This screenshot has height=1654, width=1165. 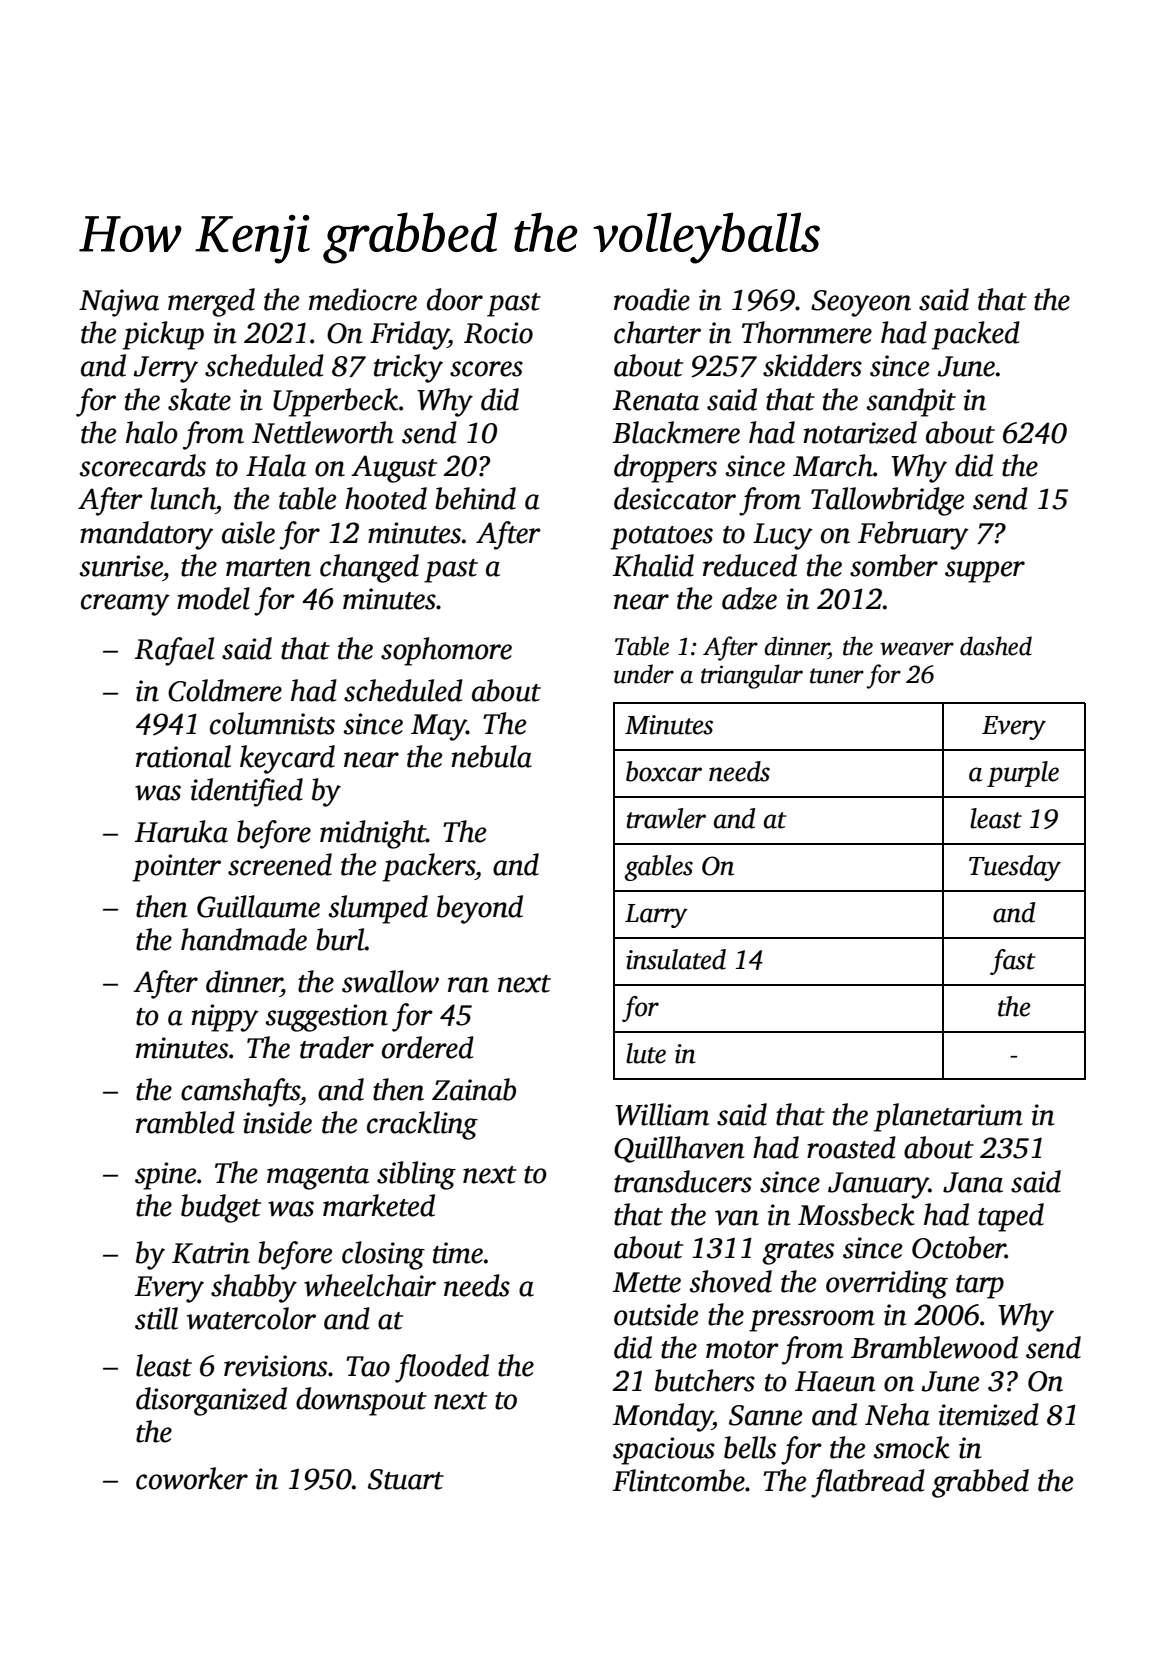 What do you see at coordinates (192, 1478) in the screenshot?
I see `coworker` at bounding box center [192, 1478].
